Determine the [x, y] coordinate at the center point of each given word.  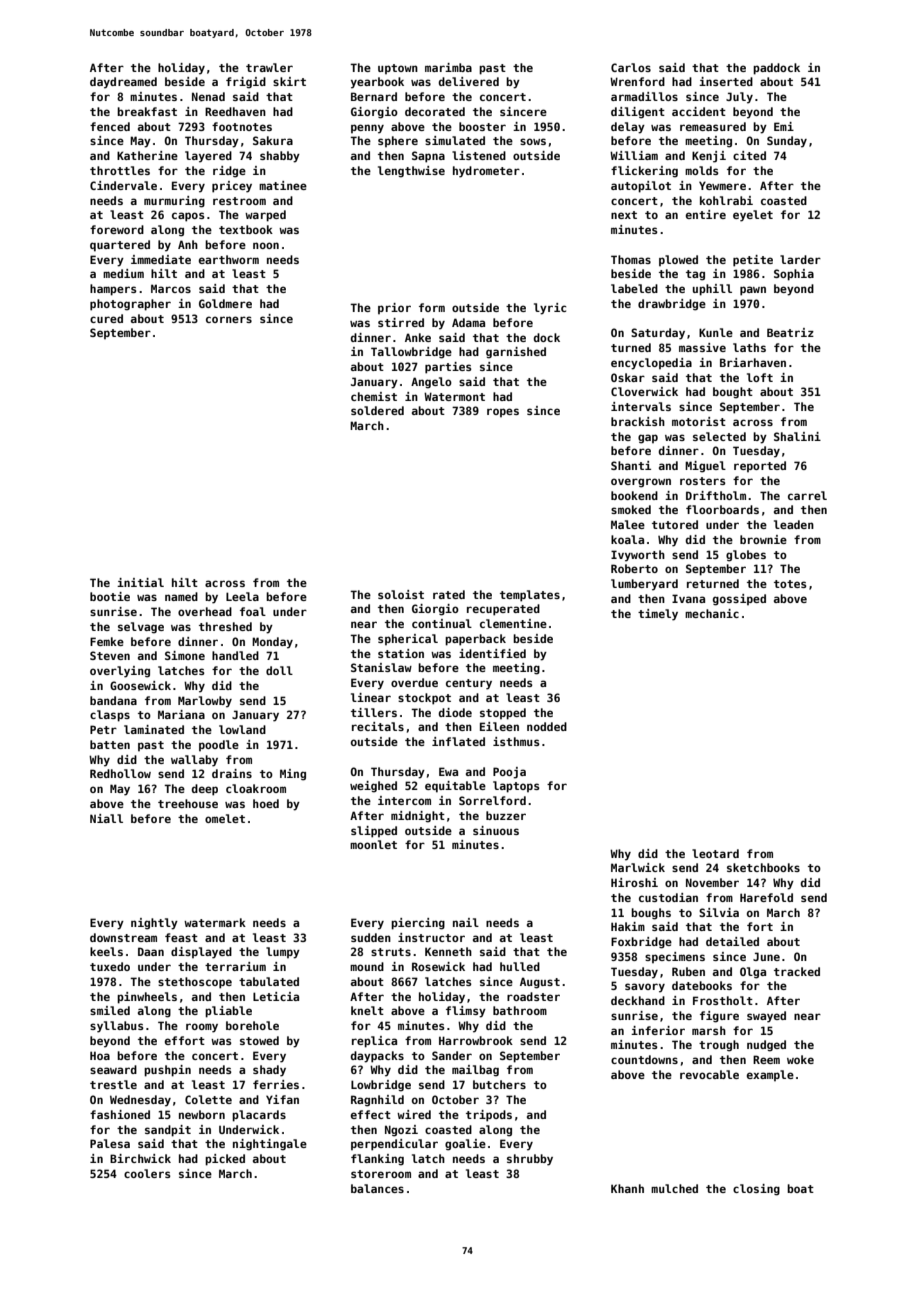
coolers [147, 1173]
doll [279, 670]
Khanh [627, 1188]
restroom [239, 201]
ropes [503, 412]
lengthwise [411, 172]
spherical [408, 639]
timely [658, 615]
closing [756, 1190]
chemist [374, 396]
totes [790, 584]
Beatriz [790, 332]
